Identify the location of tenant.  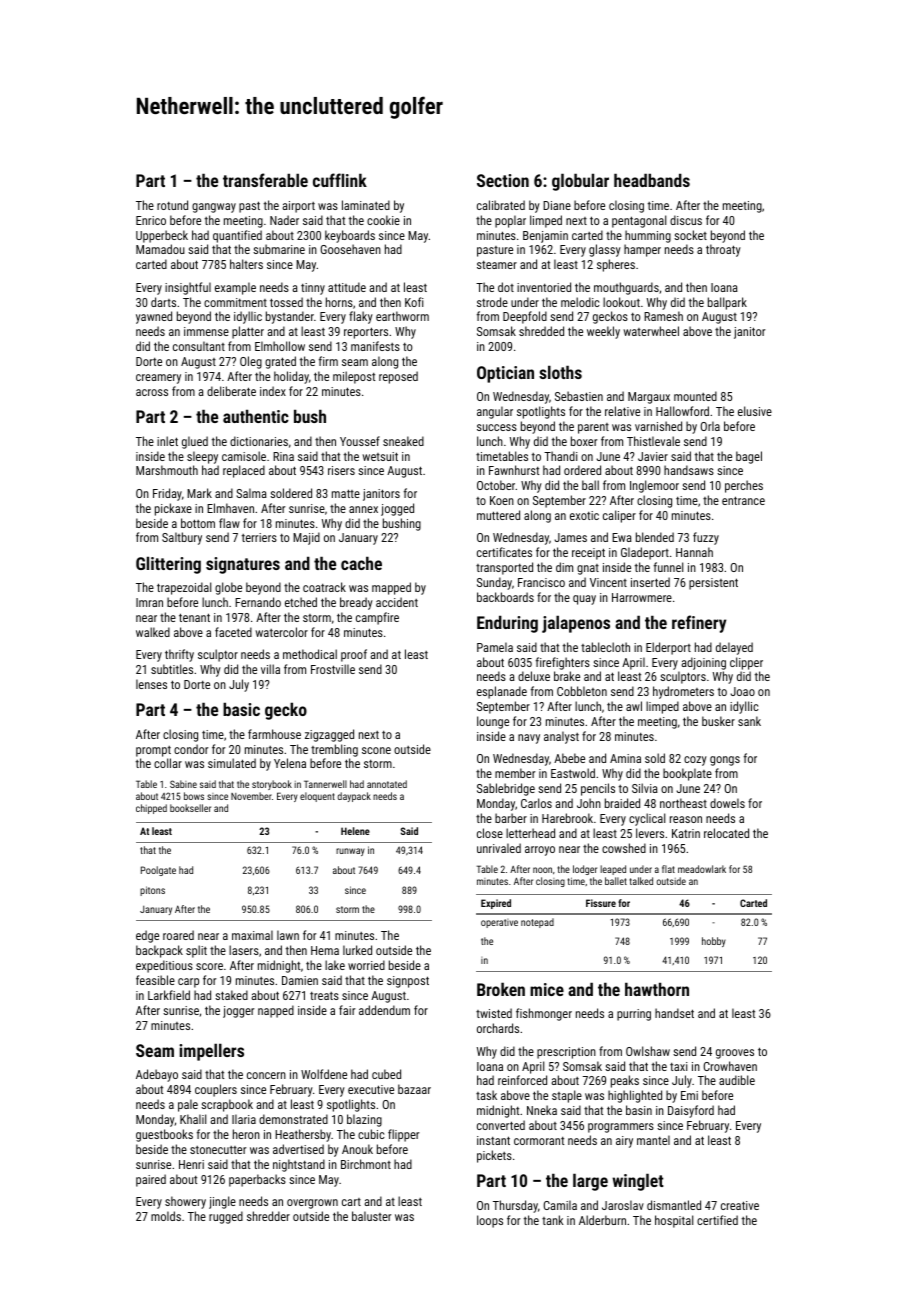
(194, 617).
